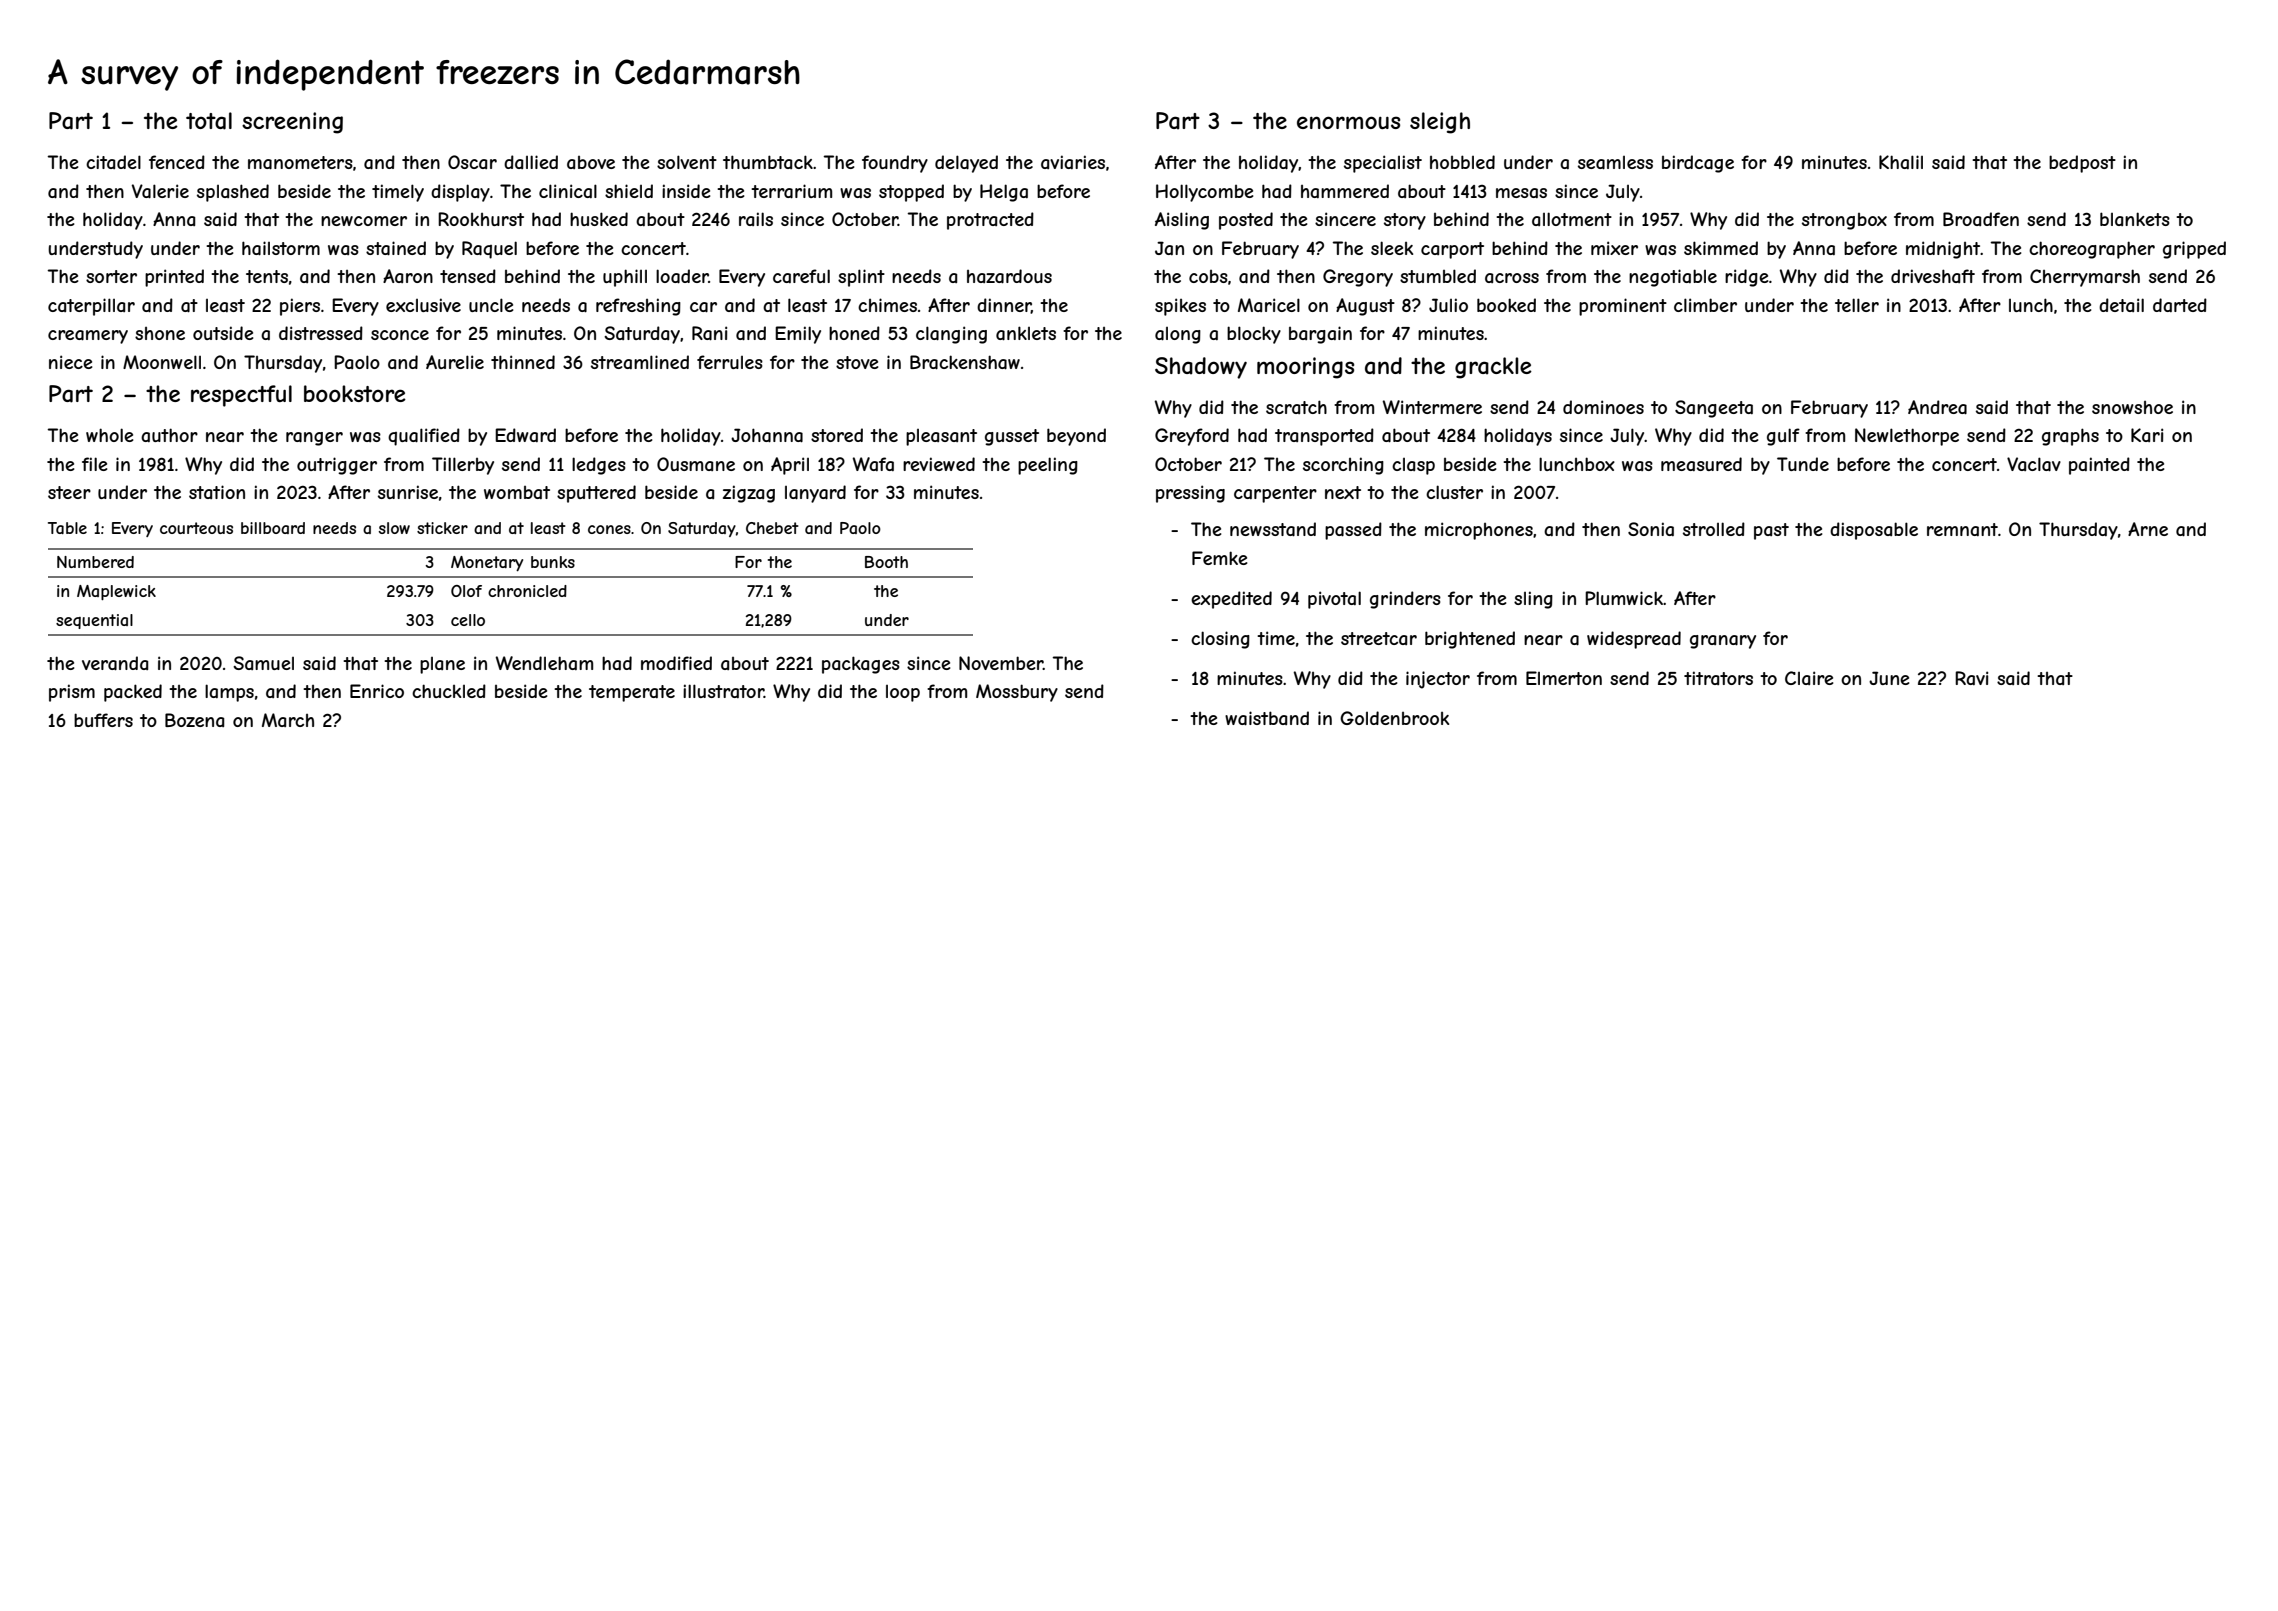  What do you see at coordinates (194, 720) in the document?
I see `Bozena` at bounding box center [194, 720].
